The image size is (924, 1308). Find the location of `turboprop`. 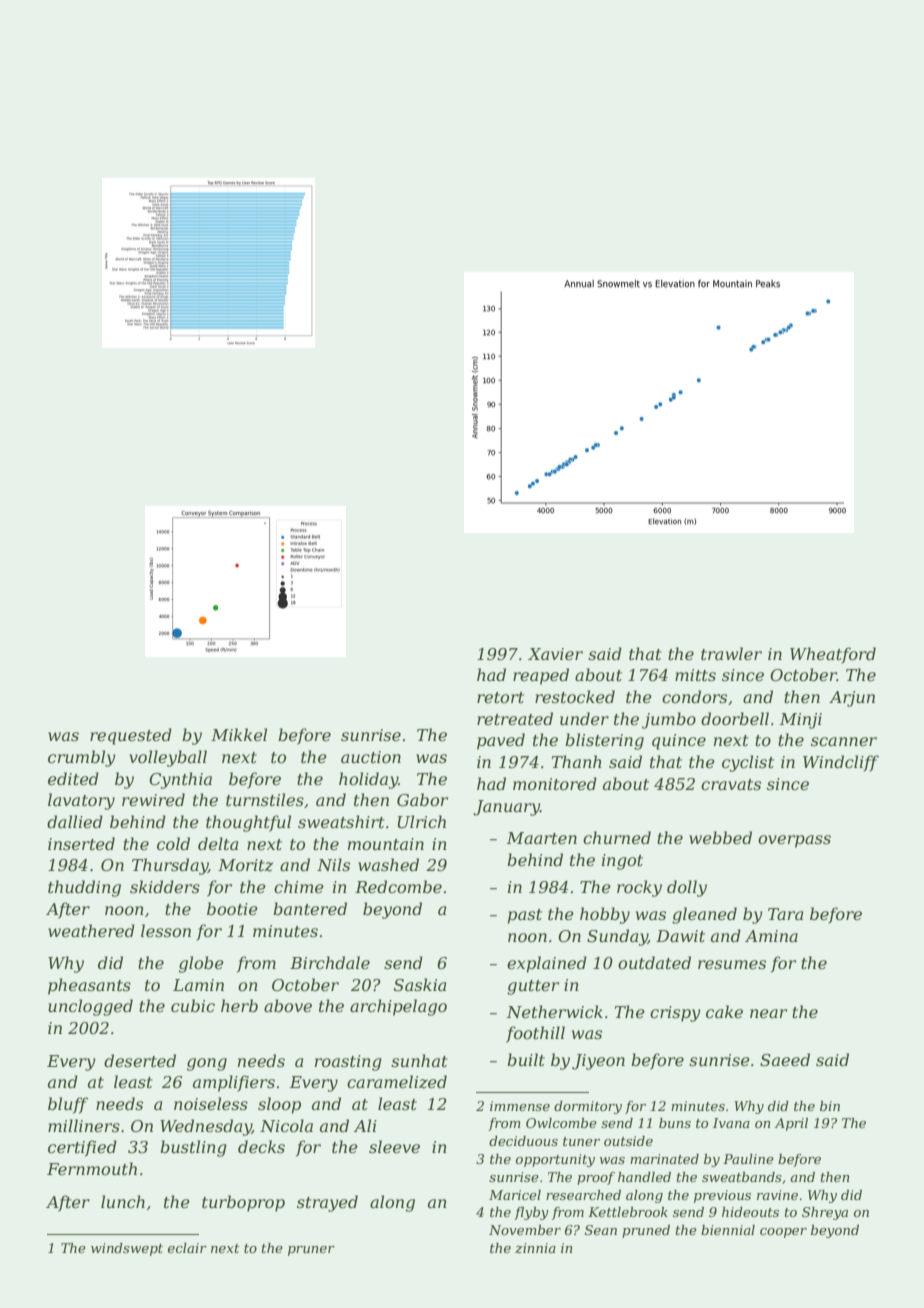

turboprop is located at coordinates (243, 1203).
